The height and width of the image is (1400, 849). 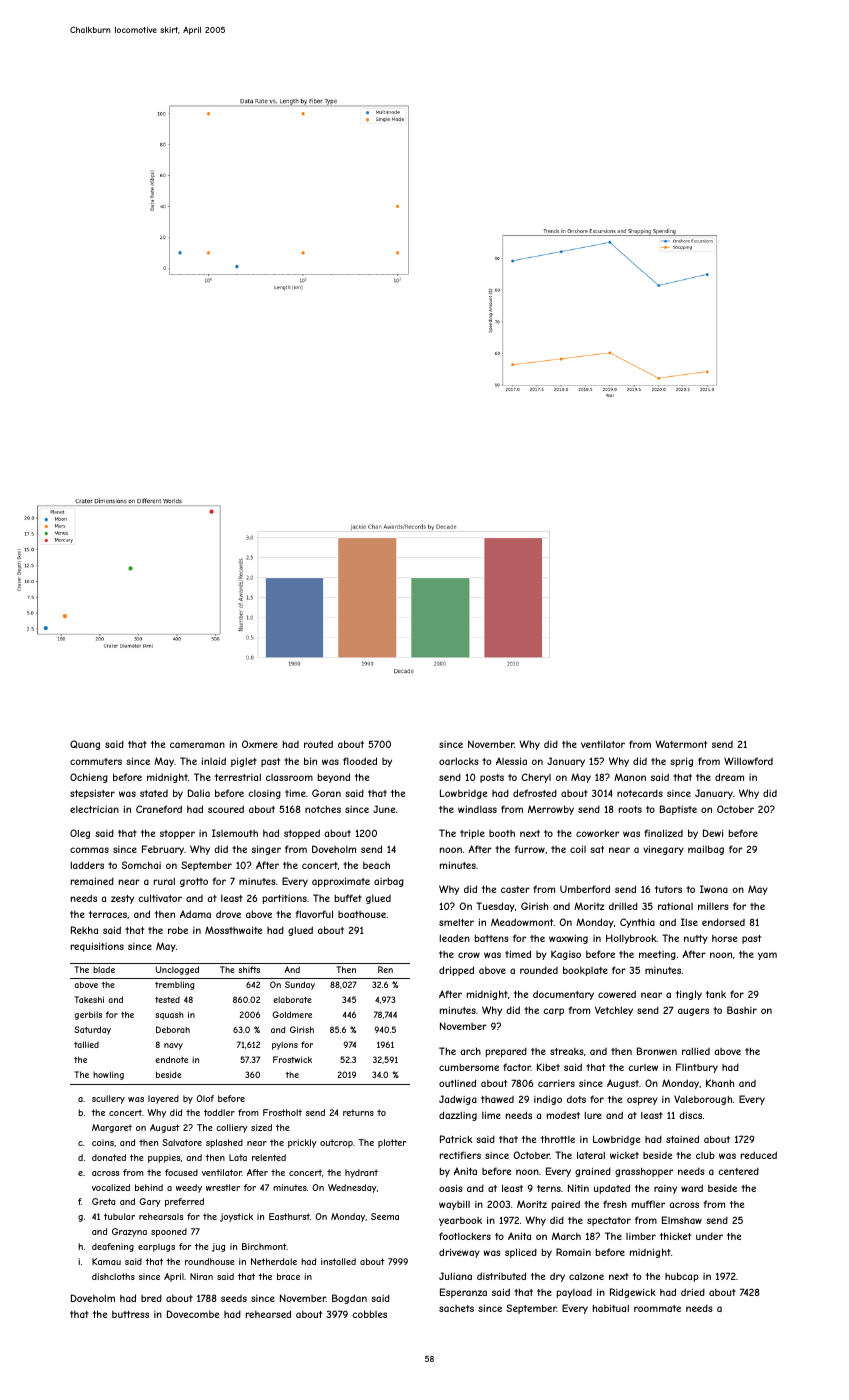 What do you see at coordinates (338, 1261) in the image?
I see `installed` at bounding box center [338, 1261].
